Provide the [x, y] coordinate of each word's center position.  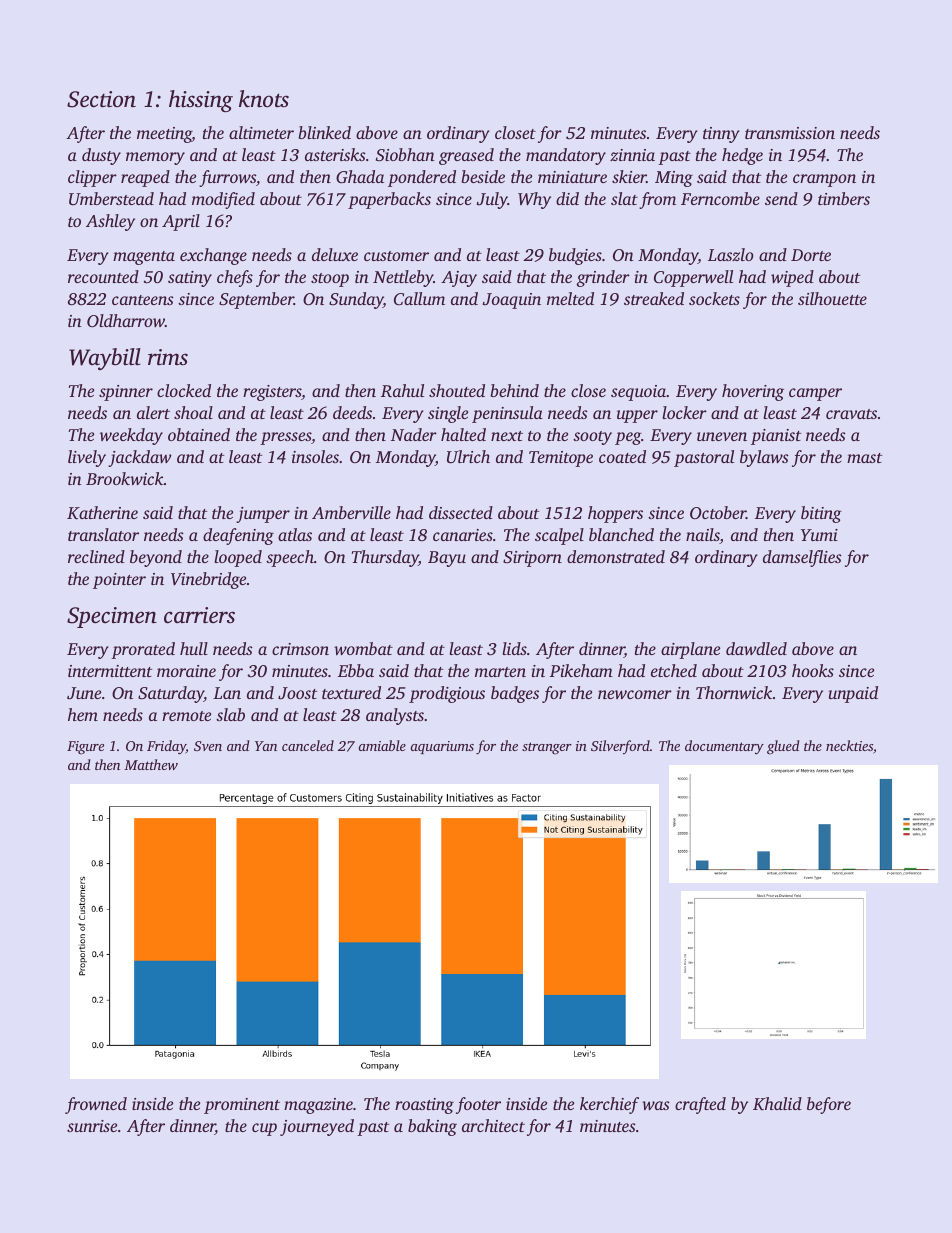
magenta [144, 258]
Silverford [620, 747]
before [829, 1105]
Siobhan [405, 154]
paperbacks [389, 200]
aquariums [442, 747]
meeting [164, 135]
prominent [242, 1106]
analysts [395, 716]
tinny [721, 135]
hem [83, 714]
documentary [724, 747]
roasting [424, 1106]
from [657, 200]
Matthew [151, 764]
